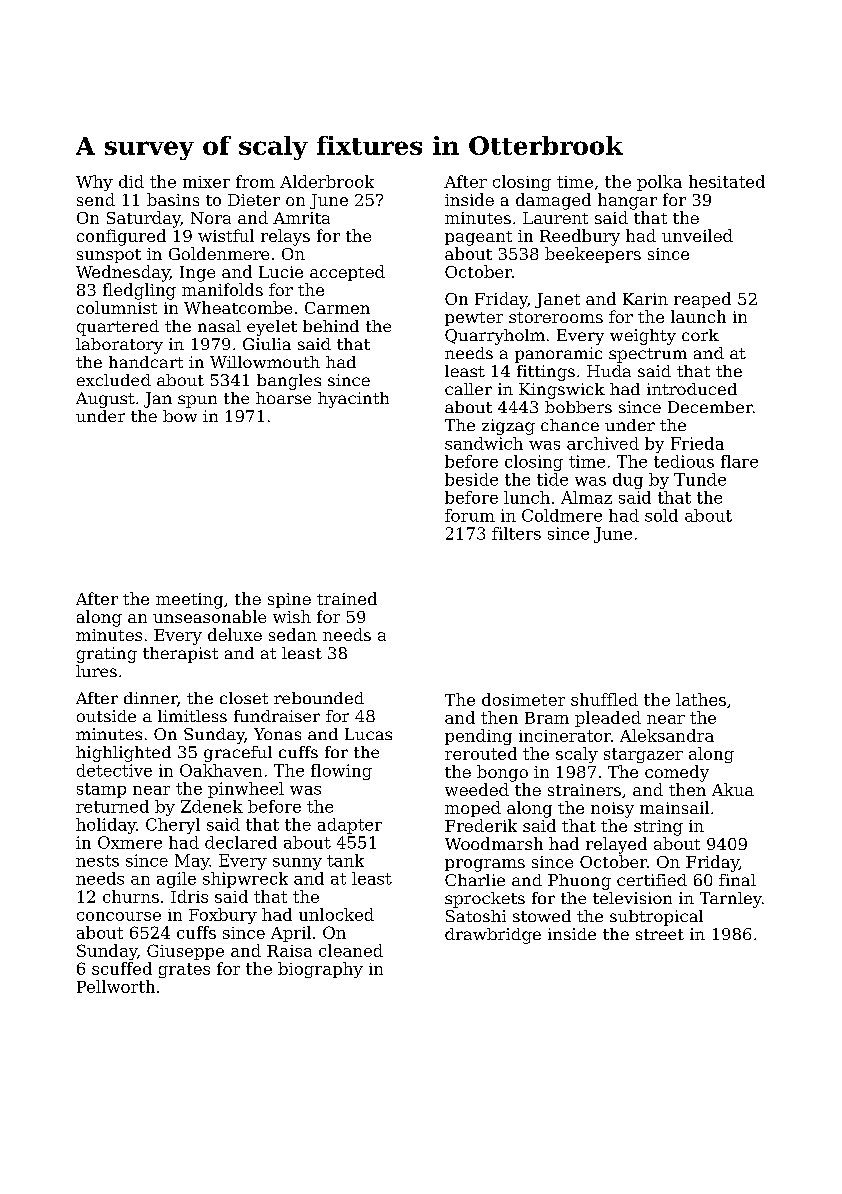 The height and width of the screenshot is (1194, 842). Describe the element at coordinates (327, 181) in the screenshot. I see `Alderbrook` at that location.
